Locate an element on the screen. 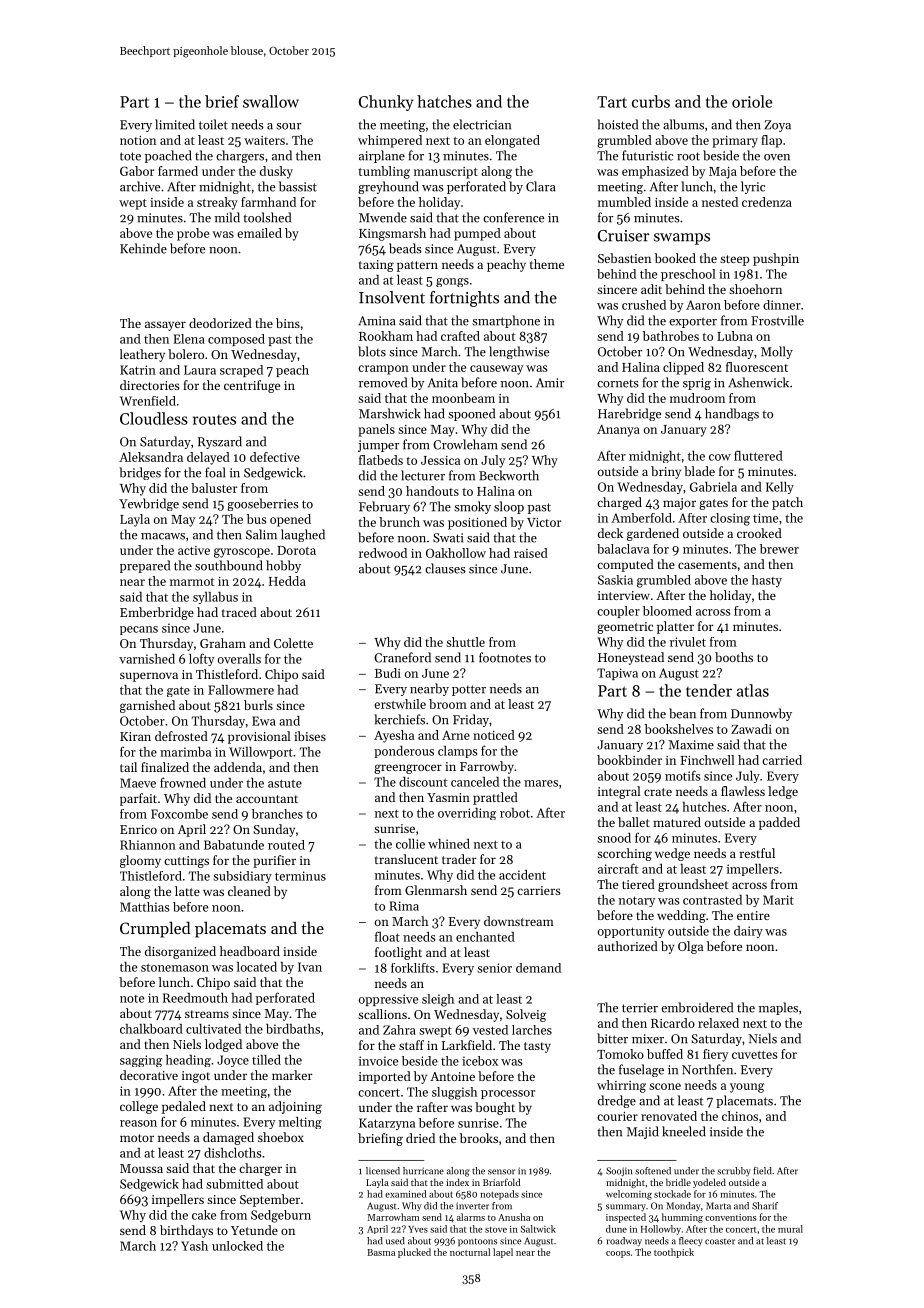 This screenshot has width=924, height=1308. Aaron is located at coordinates (703, 305).
